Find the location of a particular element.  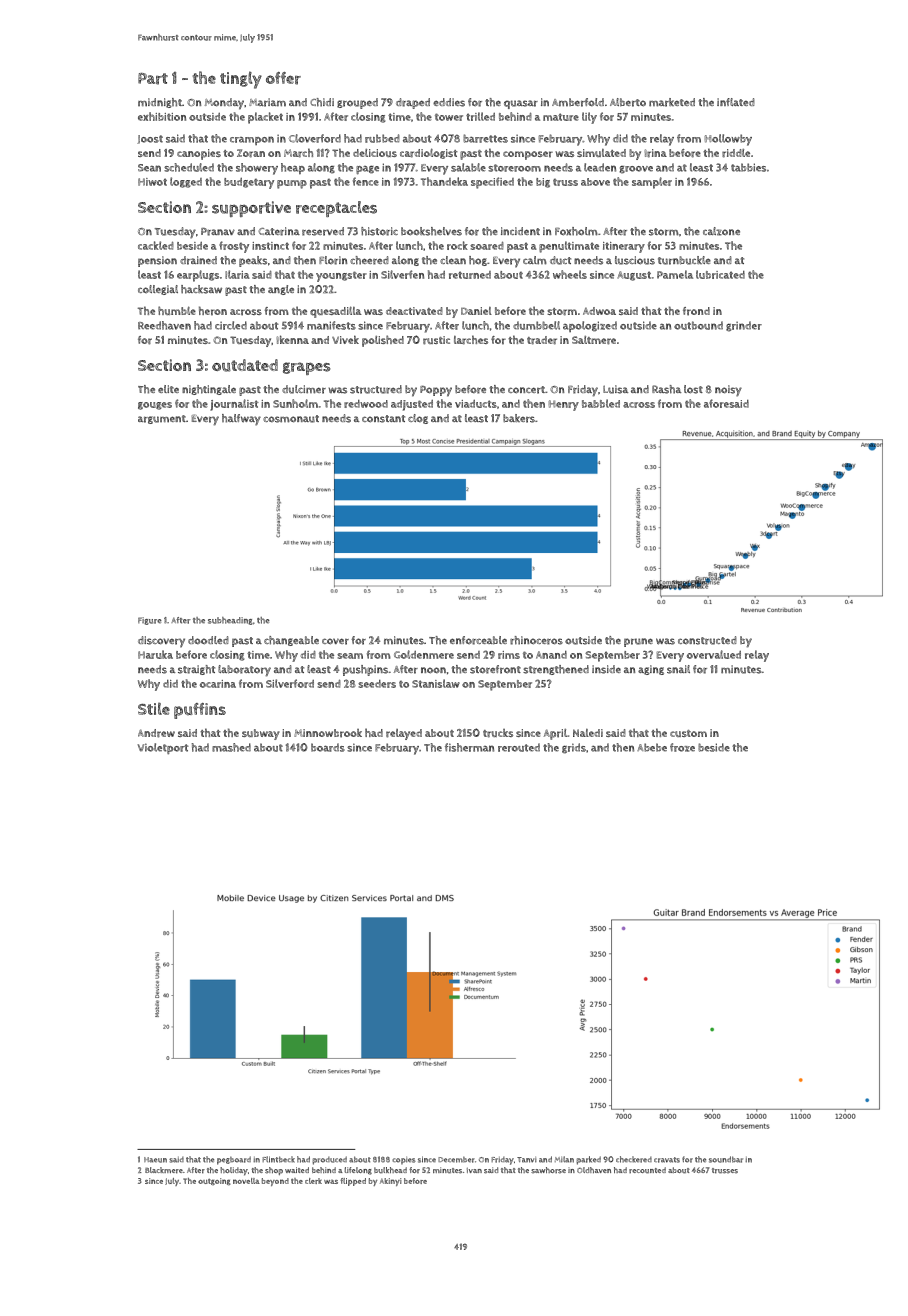

marketed is located at coordinates (672, 102).
